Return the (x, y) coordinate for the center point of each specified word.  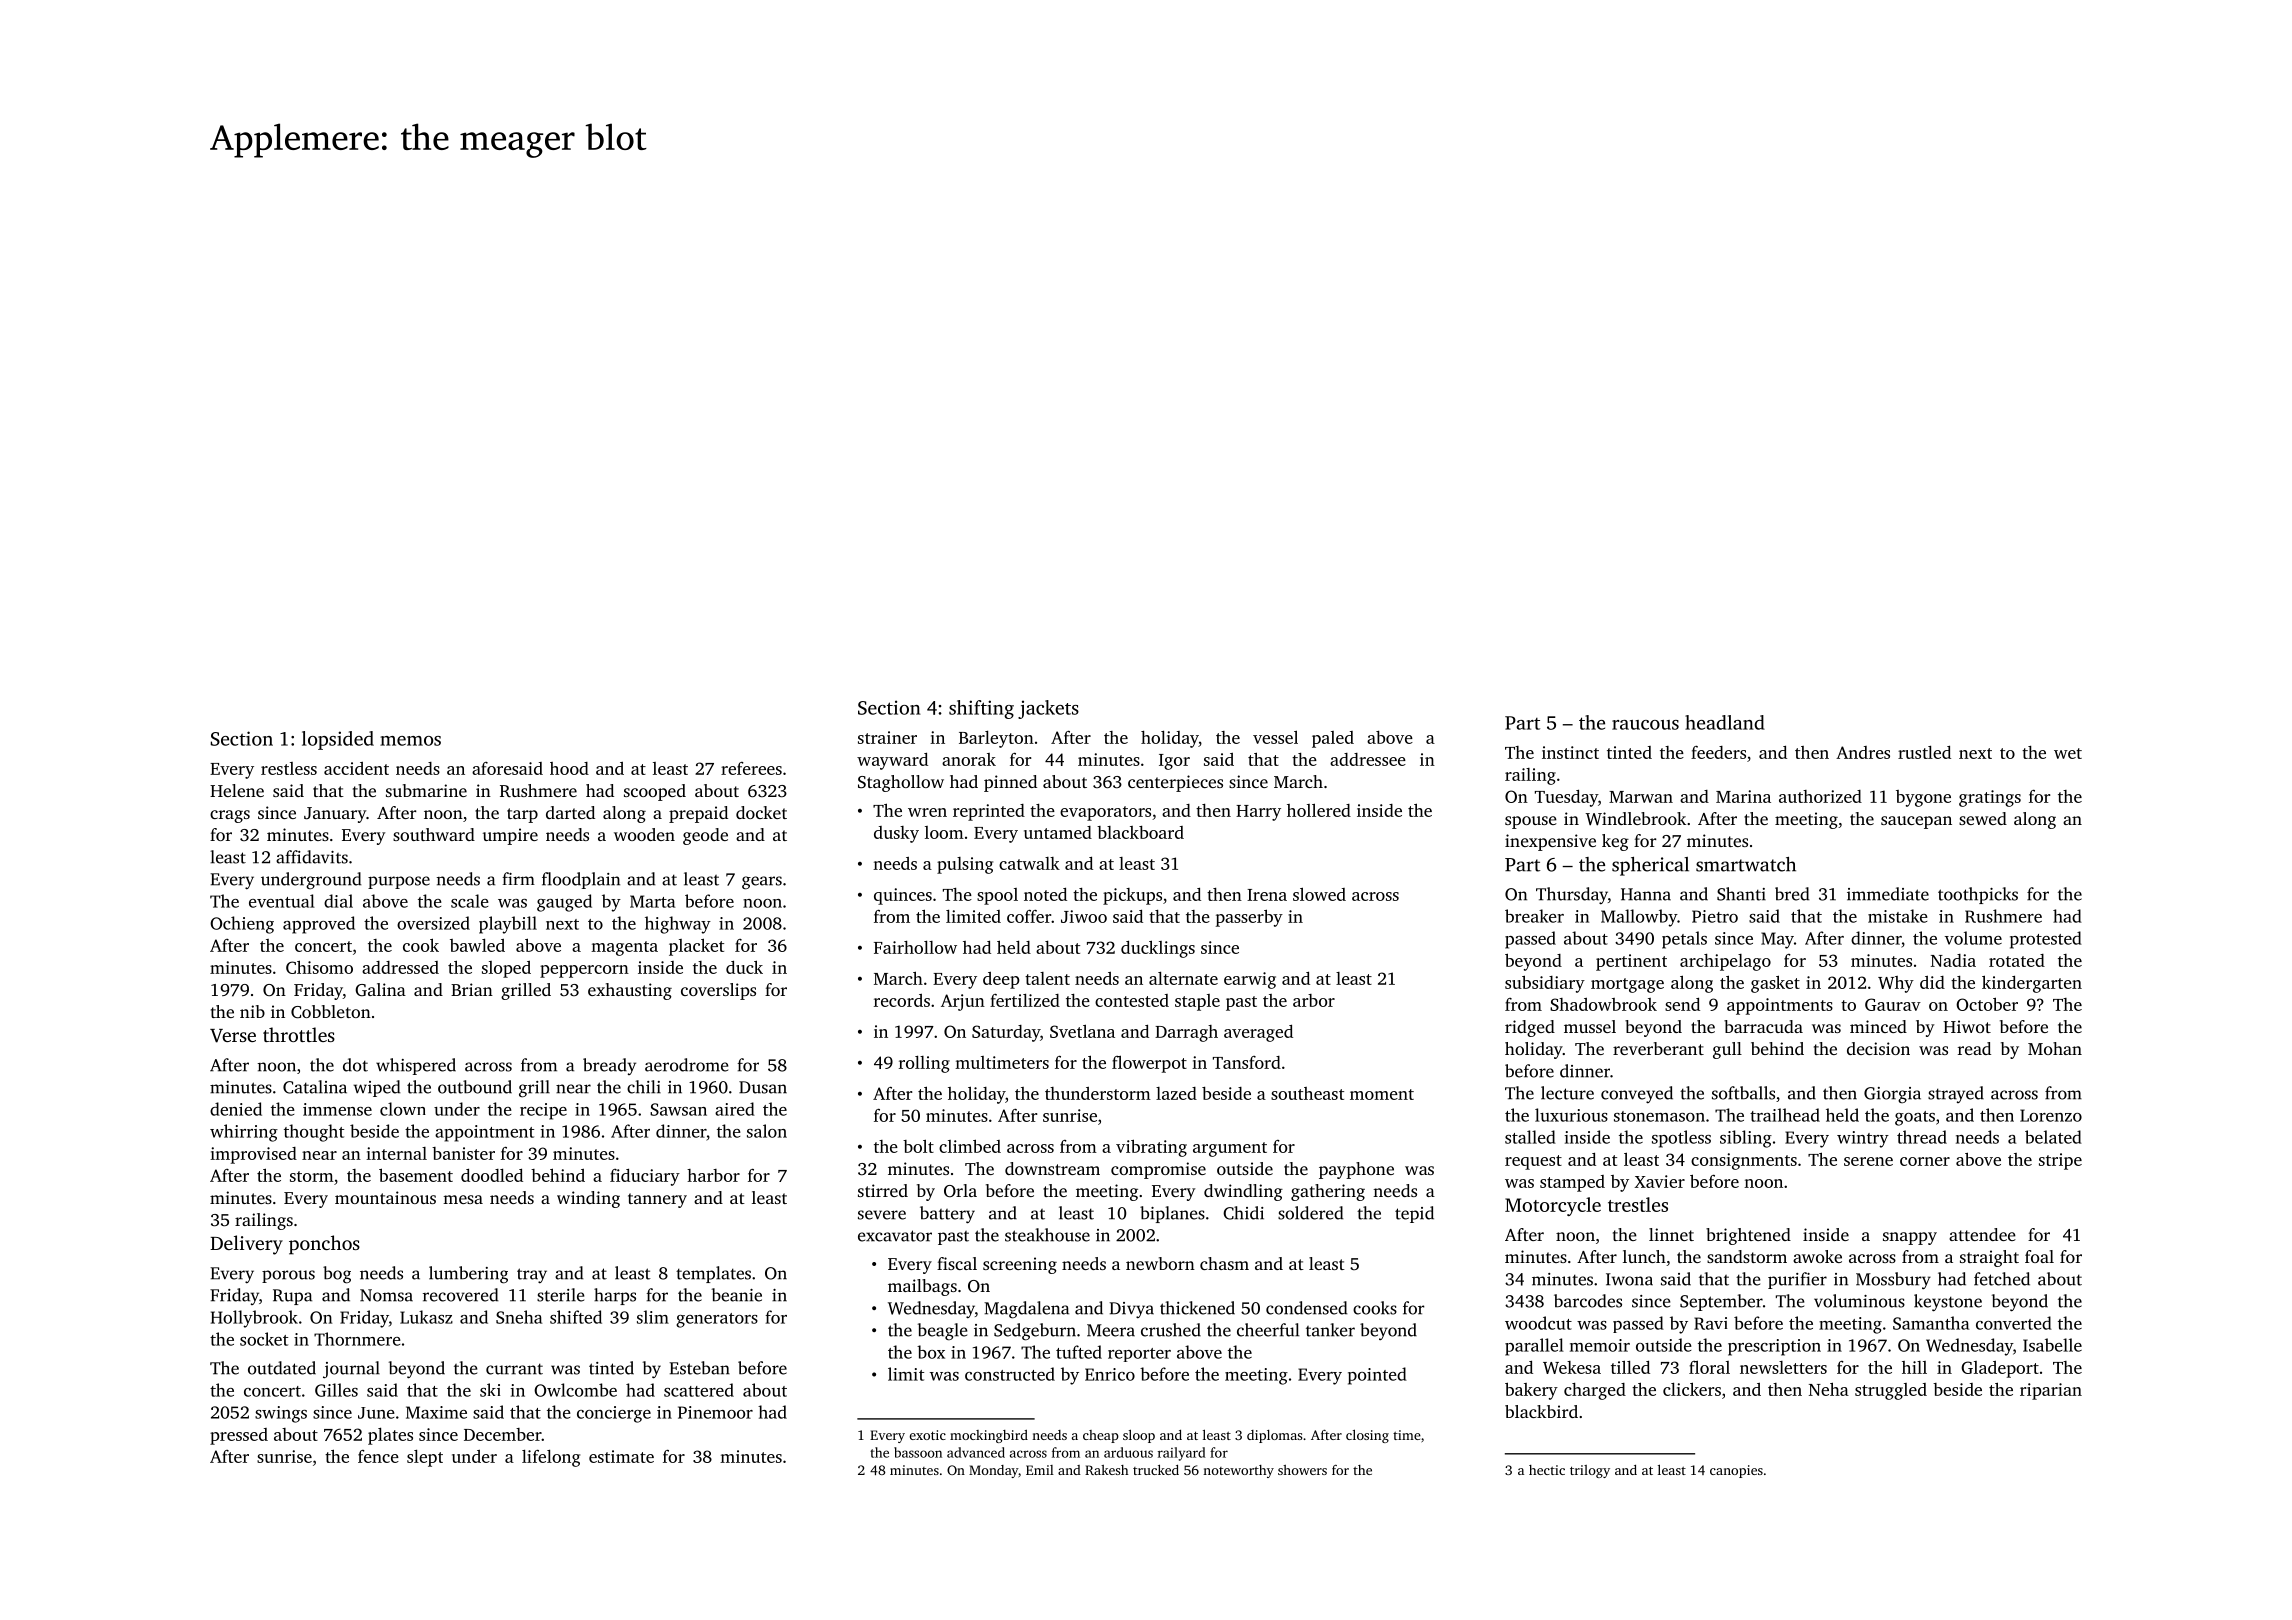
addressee (1368, 759)
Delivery (246, 1245)
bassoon (918, 1452)
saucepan (1916, 822)
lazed (1176, 1093)
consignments (1744, 1161)
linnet (1671, 1234)
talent (1047, 978)
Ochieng (242, 925)
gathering (1328, 1192)
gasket (1775, 984)
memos (410, 741)
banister (463, 1153)
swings (281, 1414)
